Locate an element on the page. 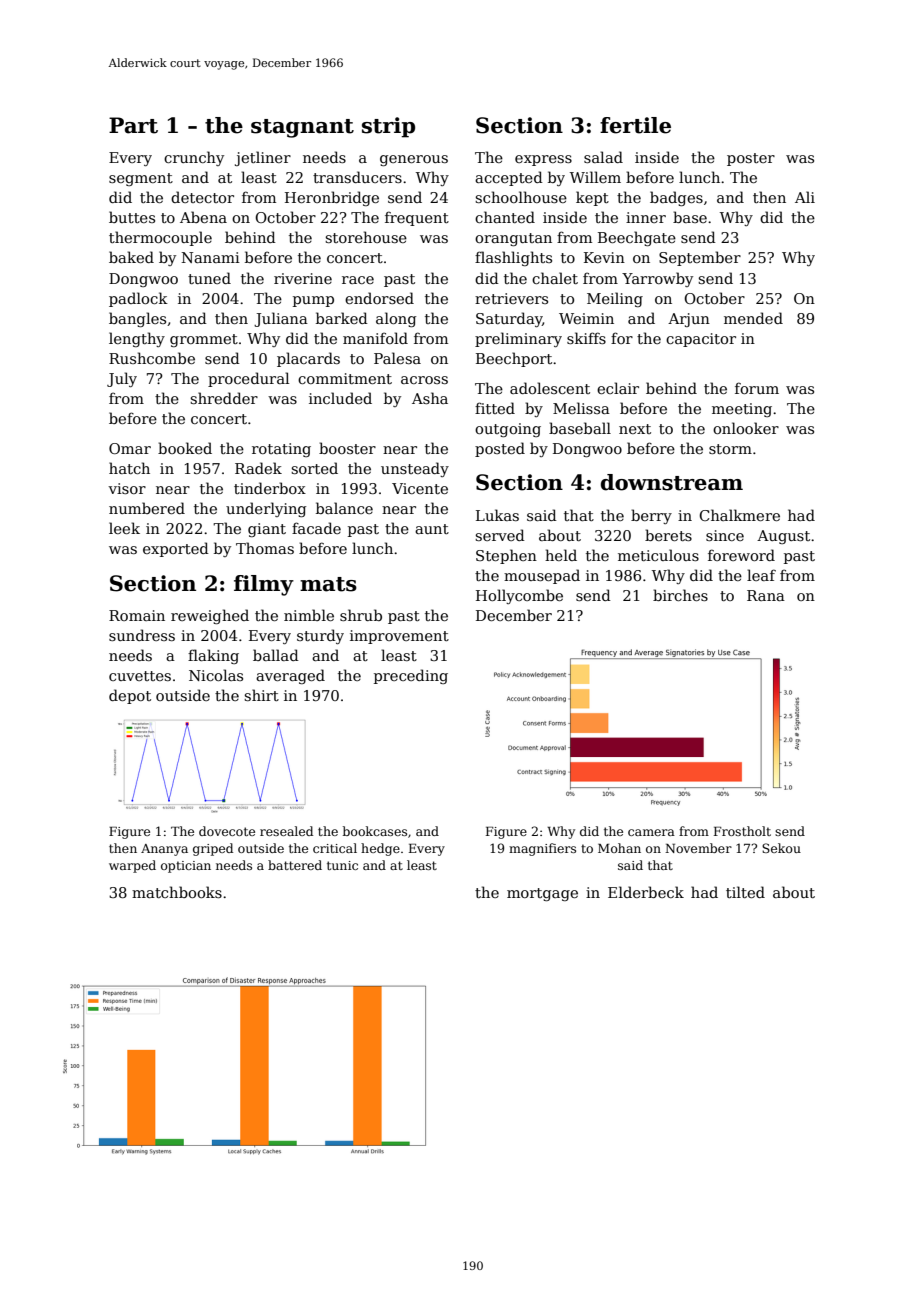 The height and width of the page is (1308, 924). Hollycombe is located at coordinates (519, 596).
